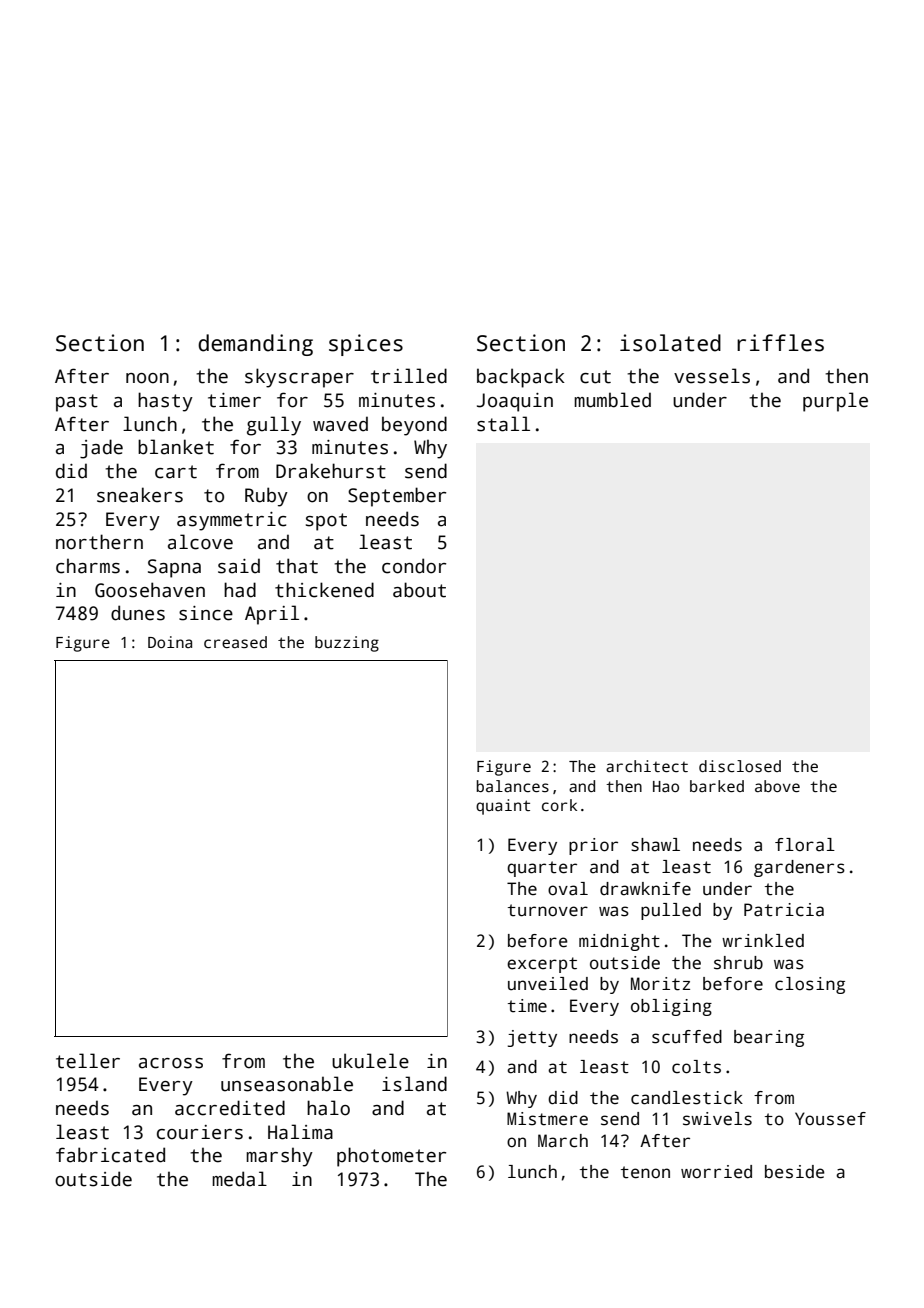  I want to click on Doina, so click(170, 642).
